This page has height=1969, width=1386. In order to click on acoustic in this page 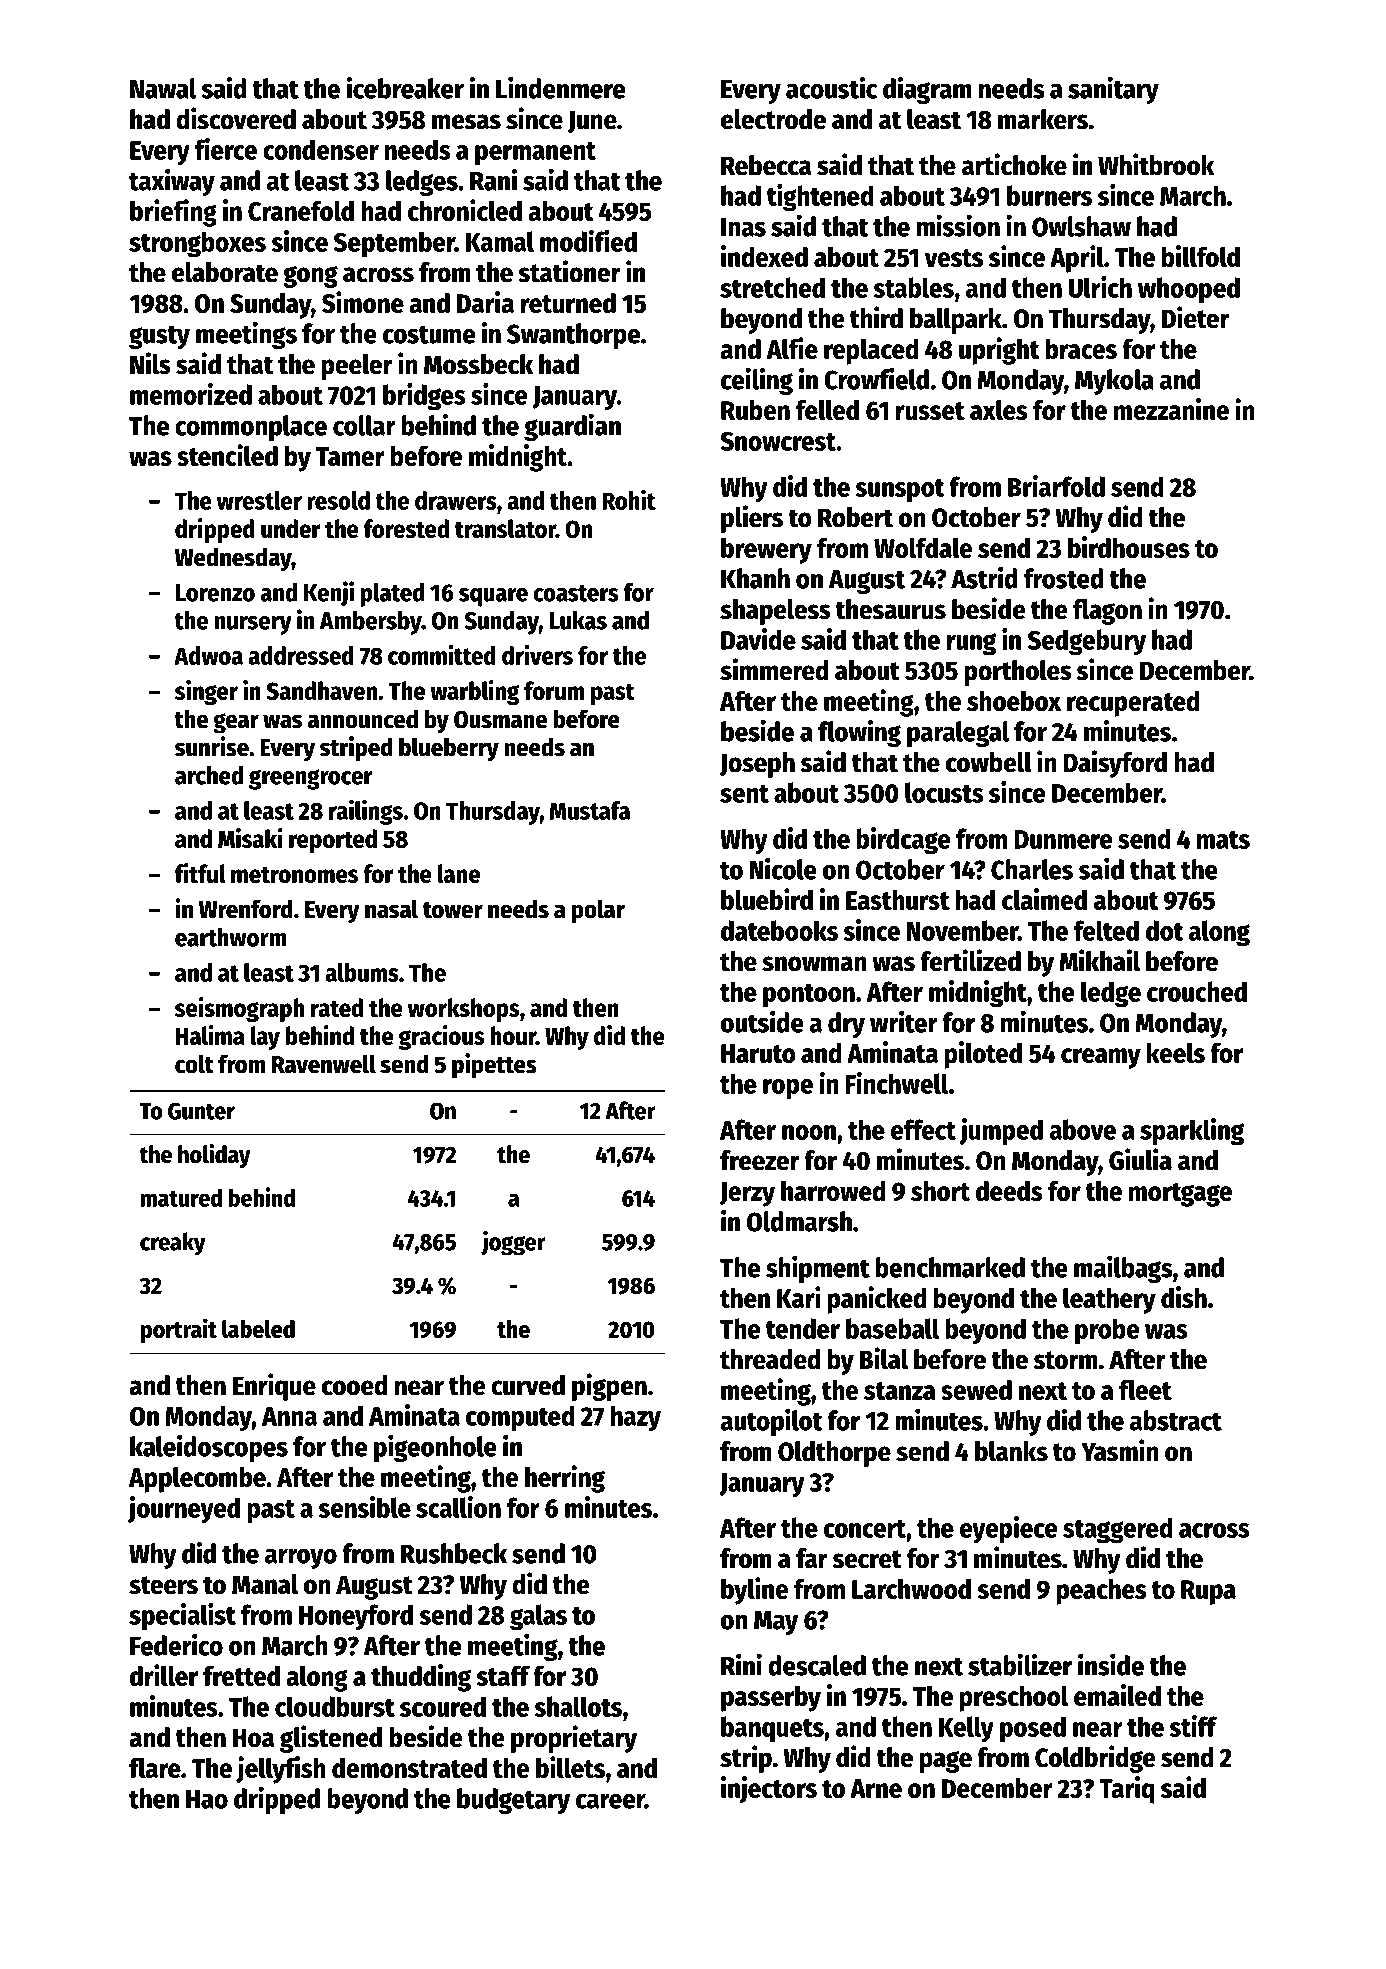, I will do `click(831, 87)`.
